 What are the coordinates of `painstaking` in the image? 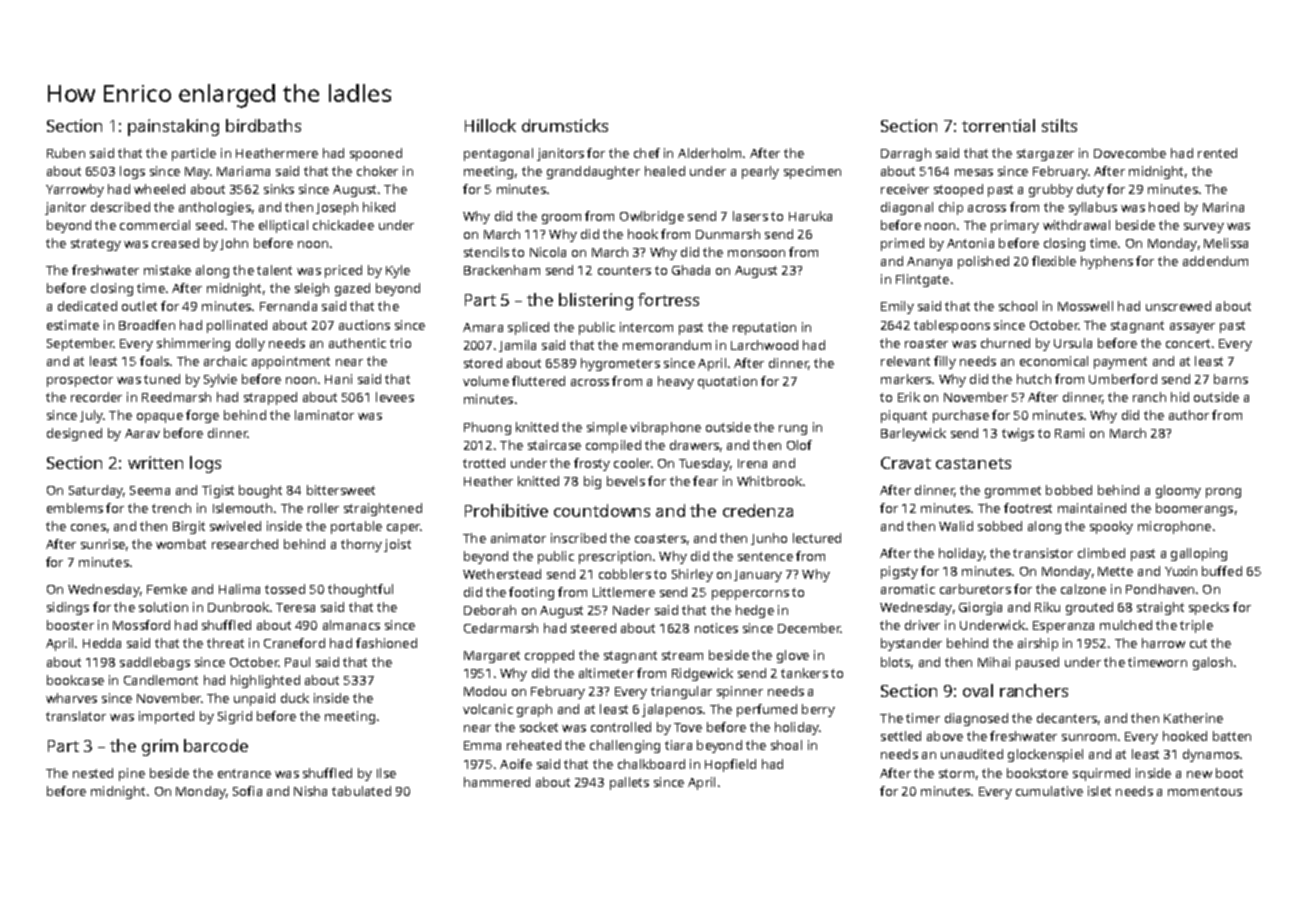 It's located at (173, 127).
